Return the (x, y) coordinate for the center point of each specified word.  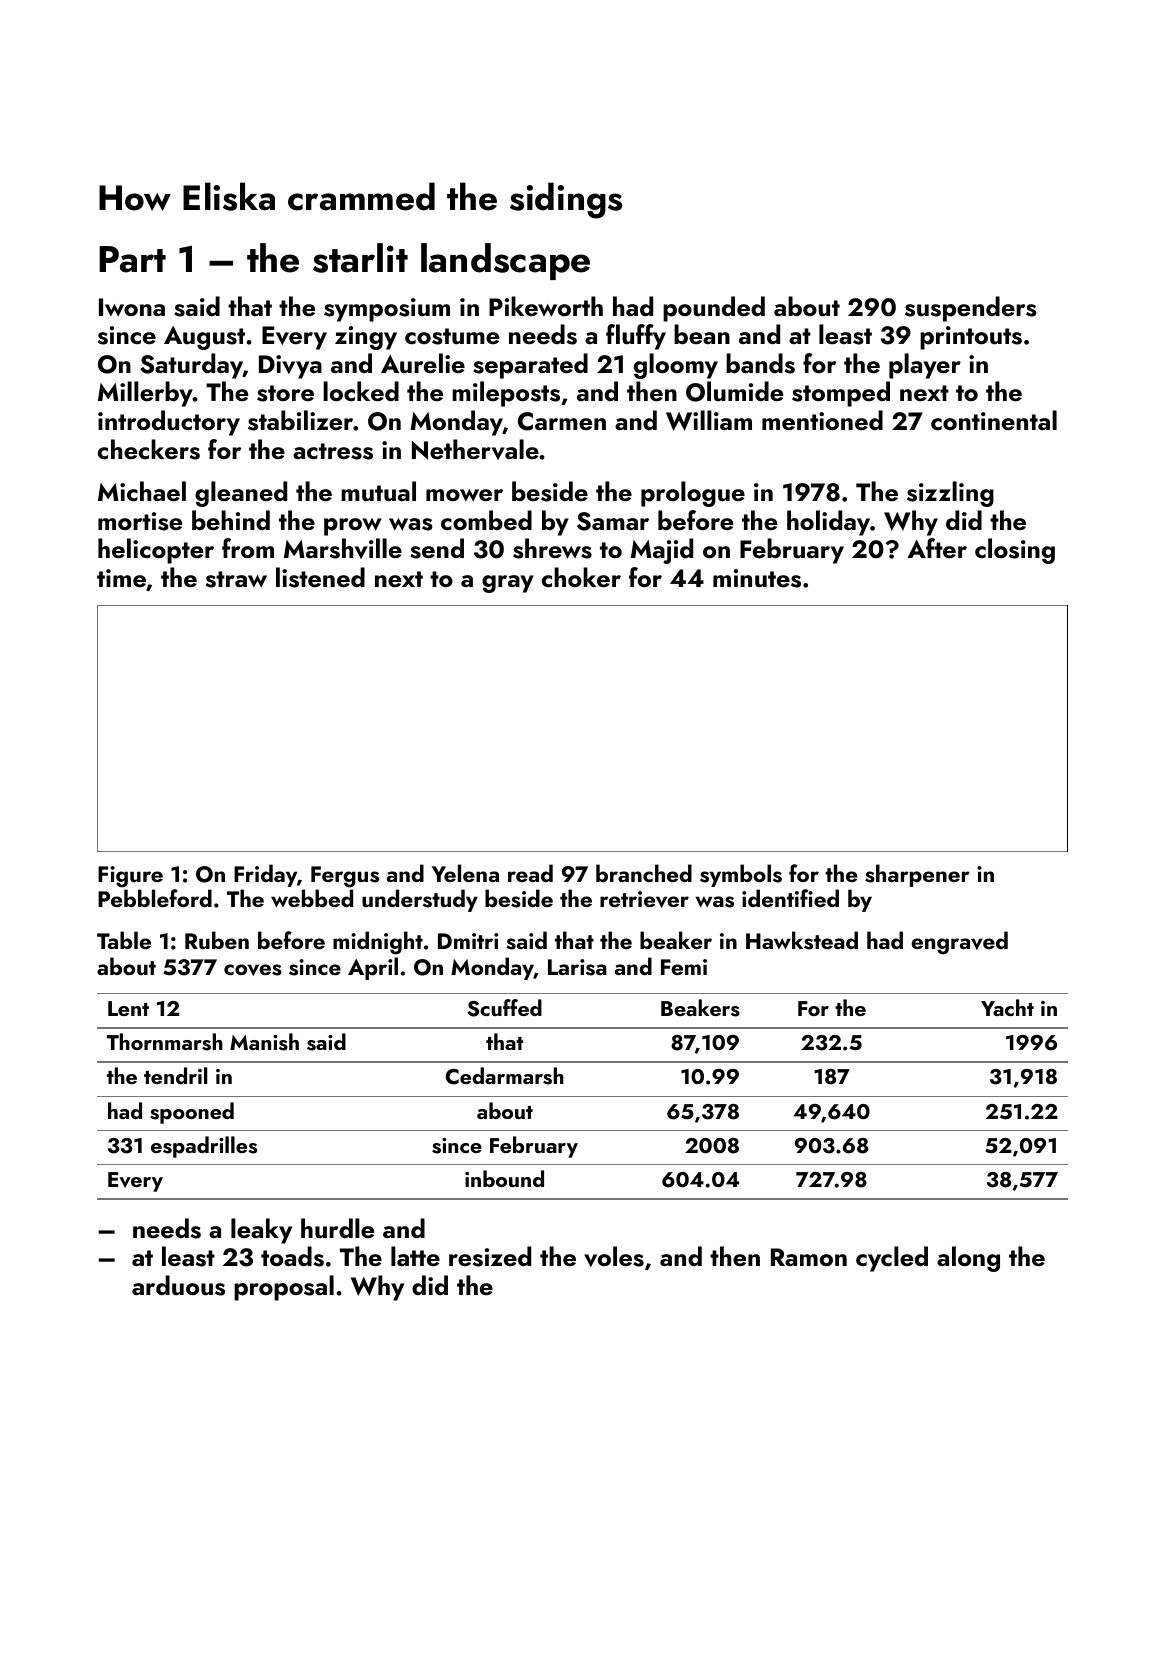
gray (508, 584)
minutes (757, 578)
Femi (684, 967)
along (968, 1259)
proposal (284, 1288)
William (709, 420)
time (121, 578)
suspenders (971, 309)
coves (253, 970)
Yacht (1007, 1007)
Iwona (132, 307)
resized (490, 1256)
